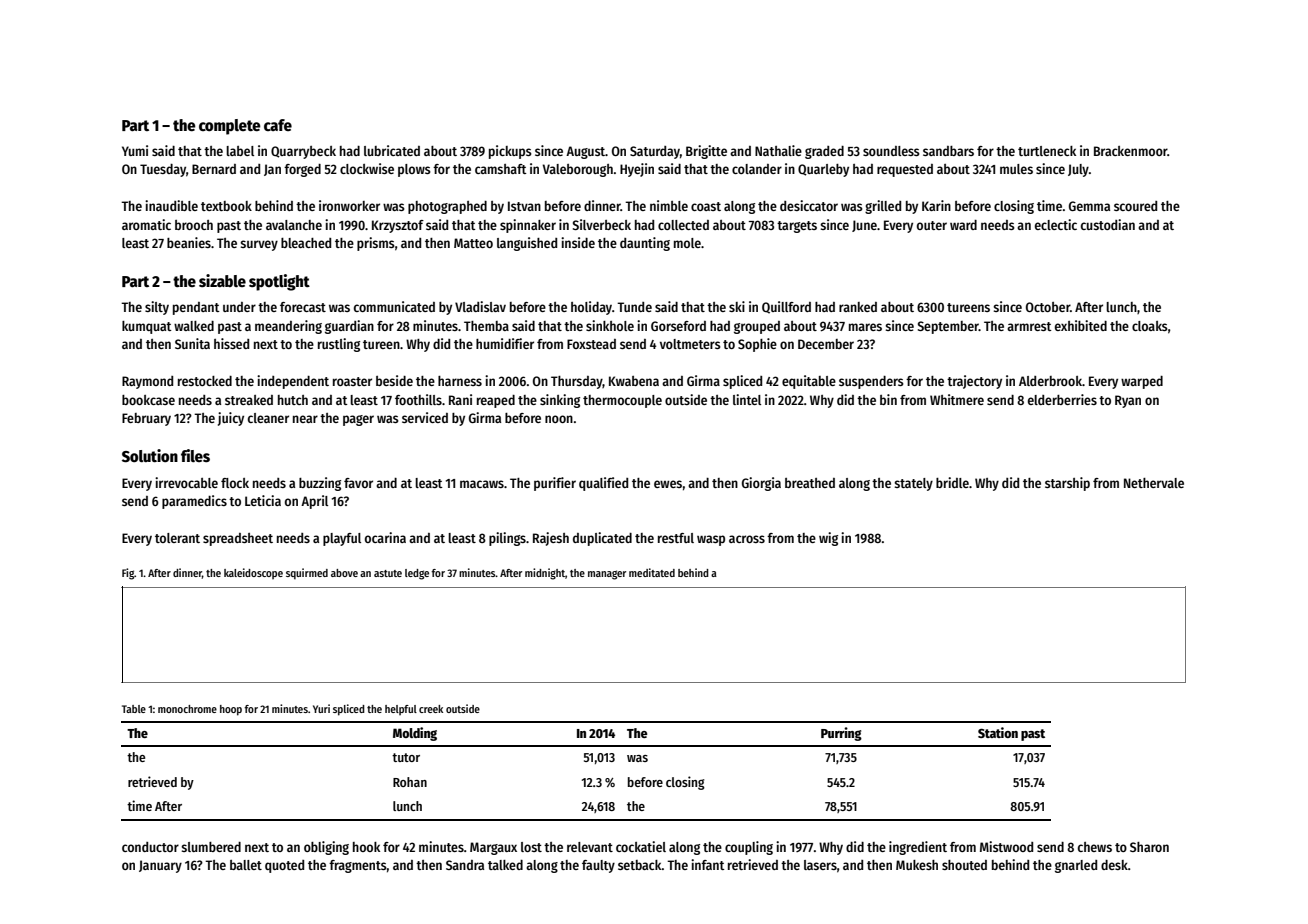  What do you see at coordinates (963, 225) in the screenshot?
I see `ward` at bounding box center [963, 225].
